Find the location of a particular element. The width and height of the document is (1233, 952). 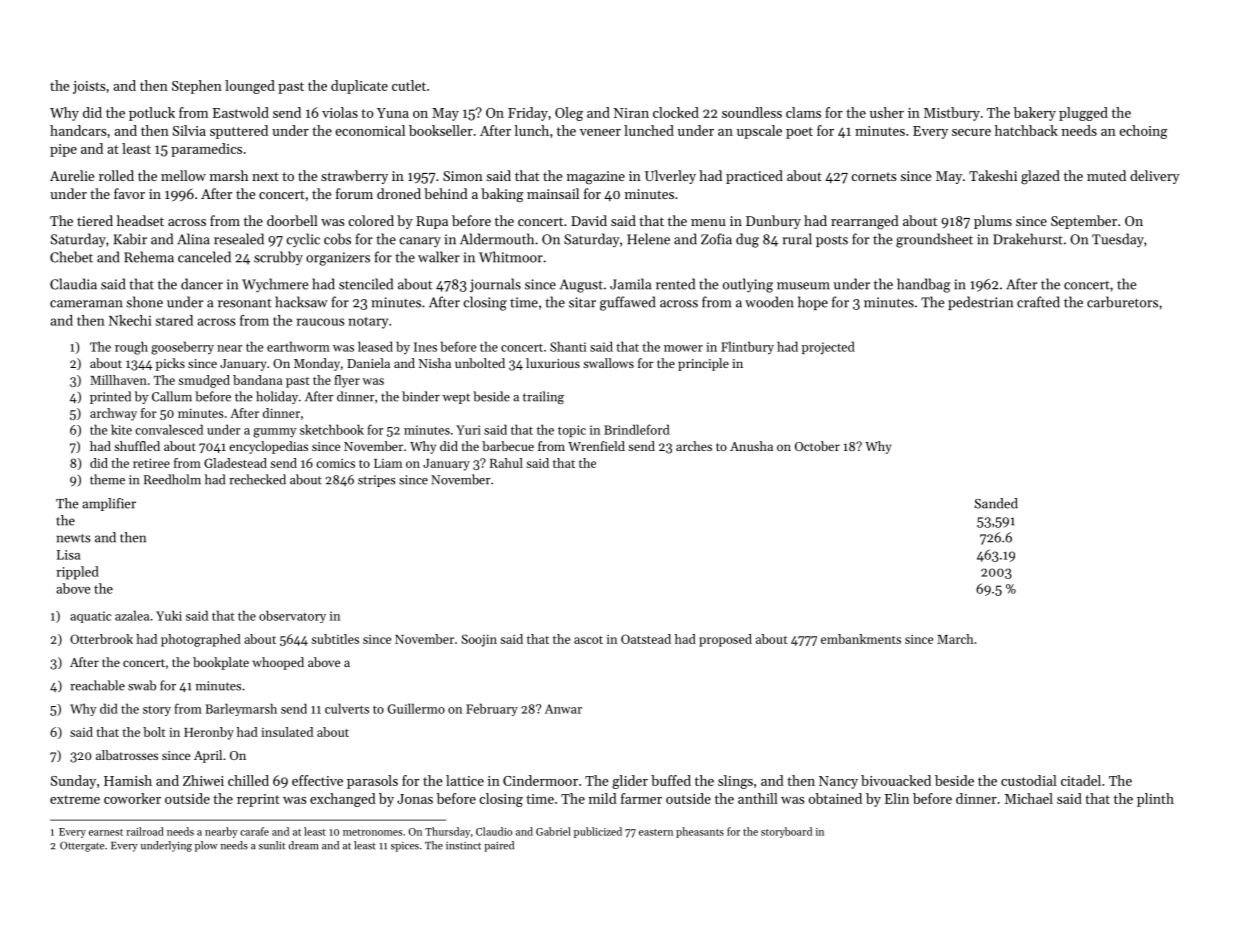

clams is located at coordinates (803, 112).
